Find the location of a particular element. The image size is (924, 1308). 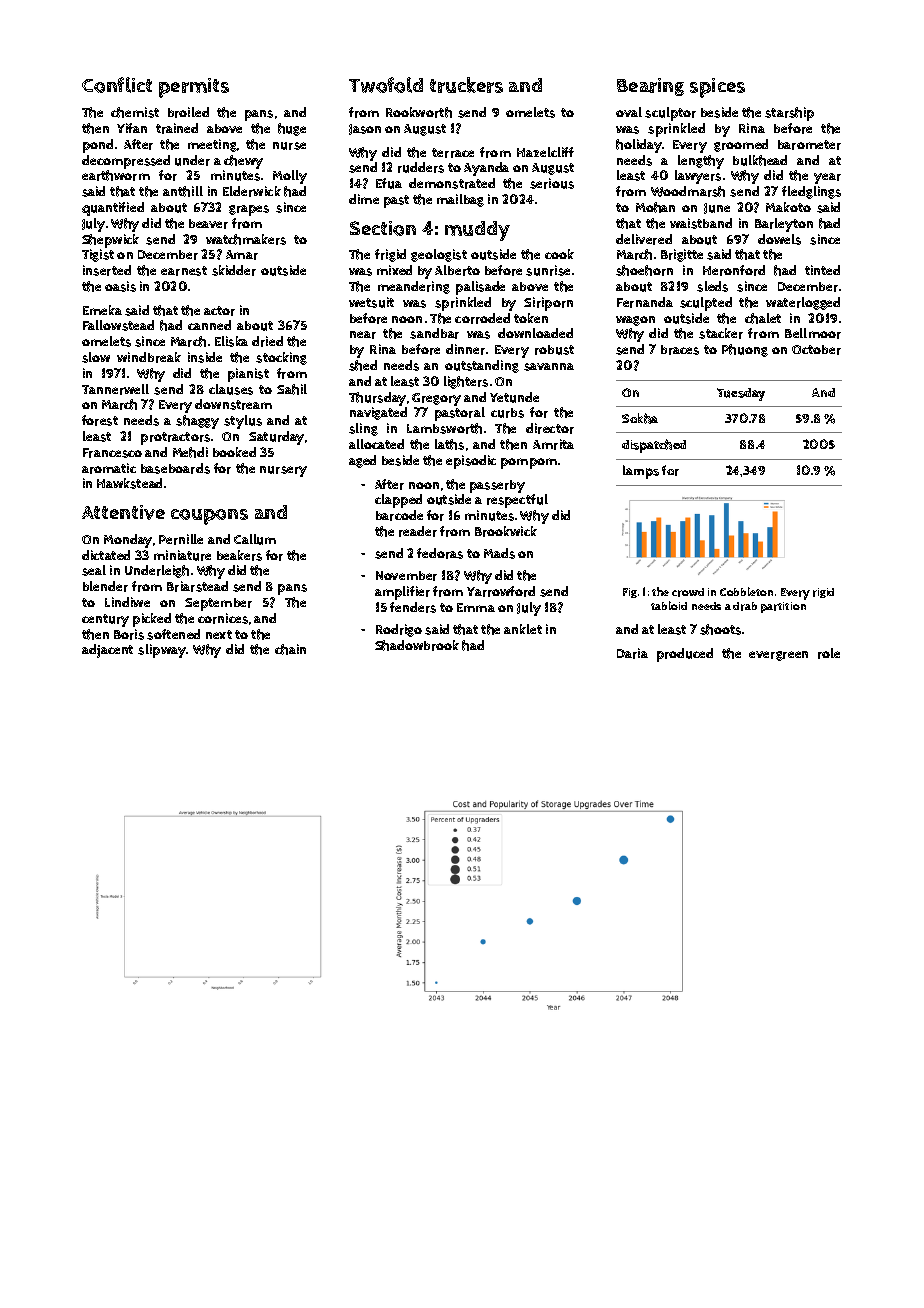

Conflict is located at coordinates (117, 85).
